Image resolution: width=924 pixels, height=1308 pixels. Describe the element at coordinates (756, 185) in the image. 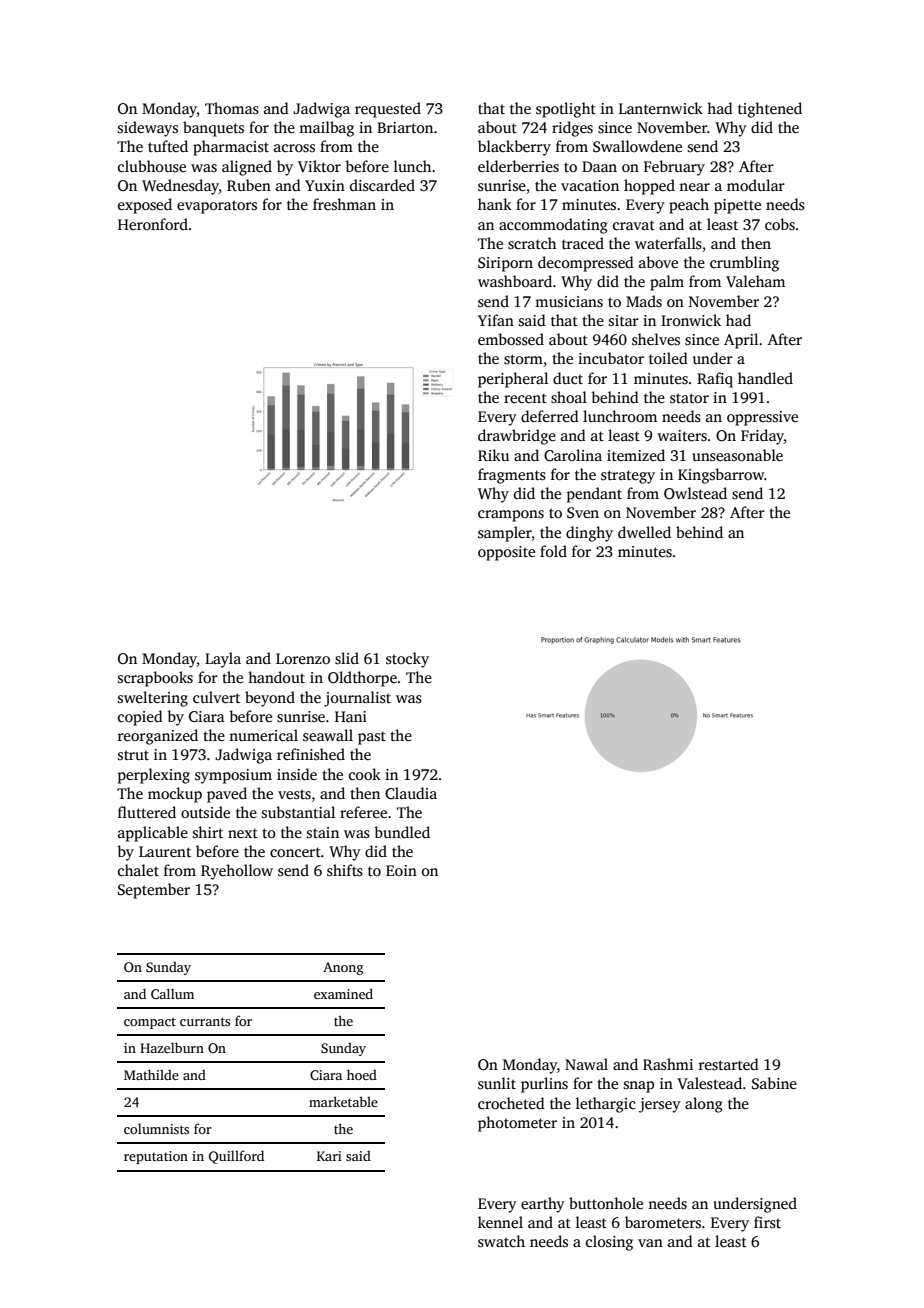

I see `modular` at that location.
